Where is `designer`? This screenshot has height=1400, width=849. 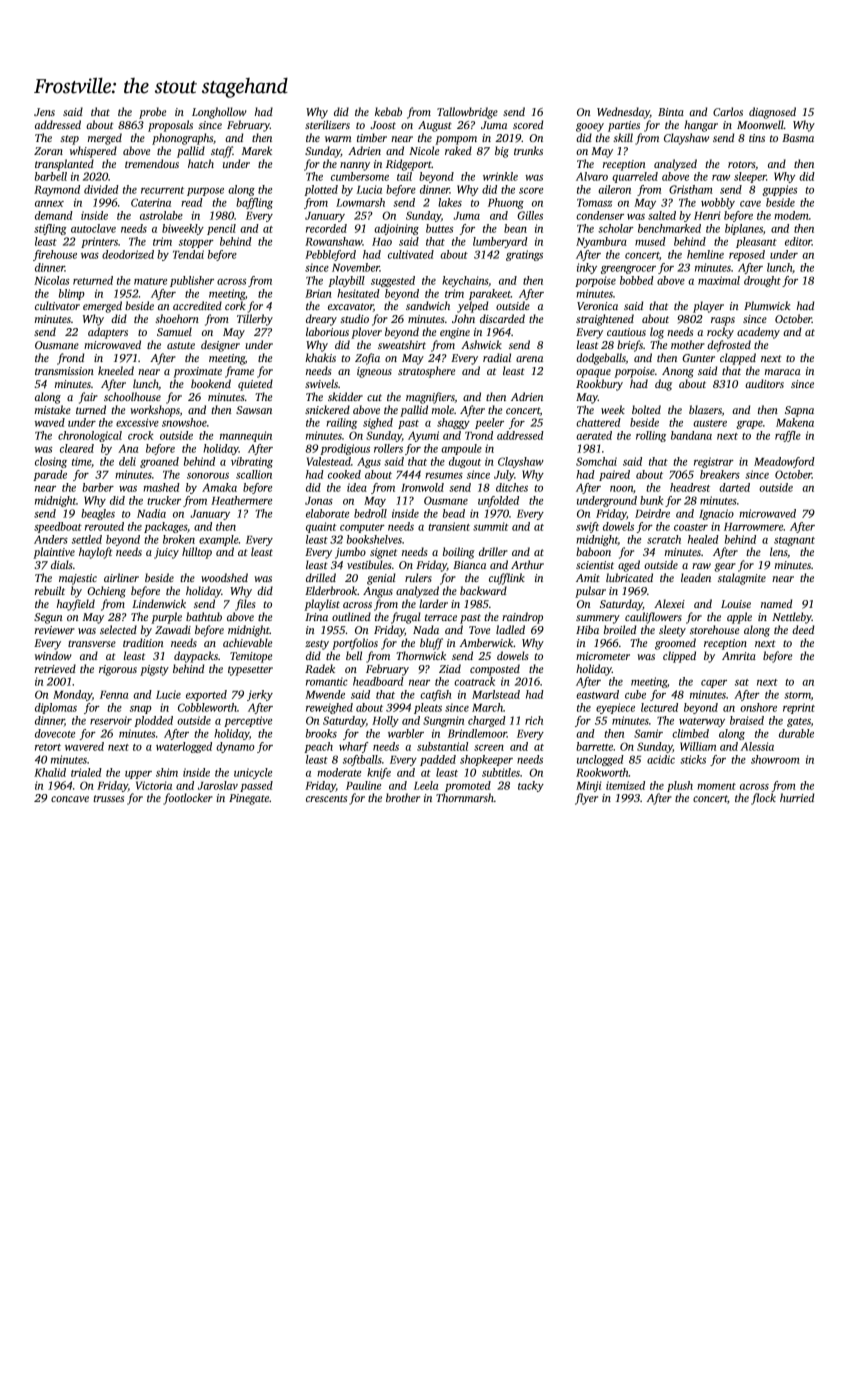
designer is located at coordinates (220, 346).
